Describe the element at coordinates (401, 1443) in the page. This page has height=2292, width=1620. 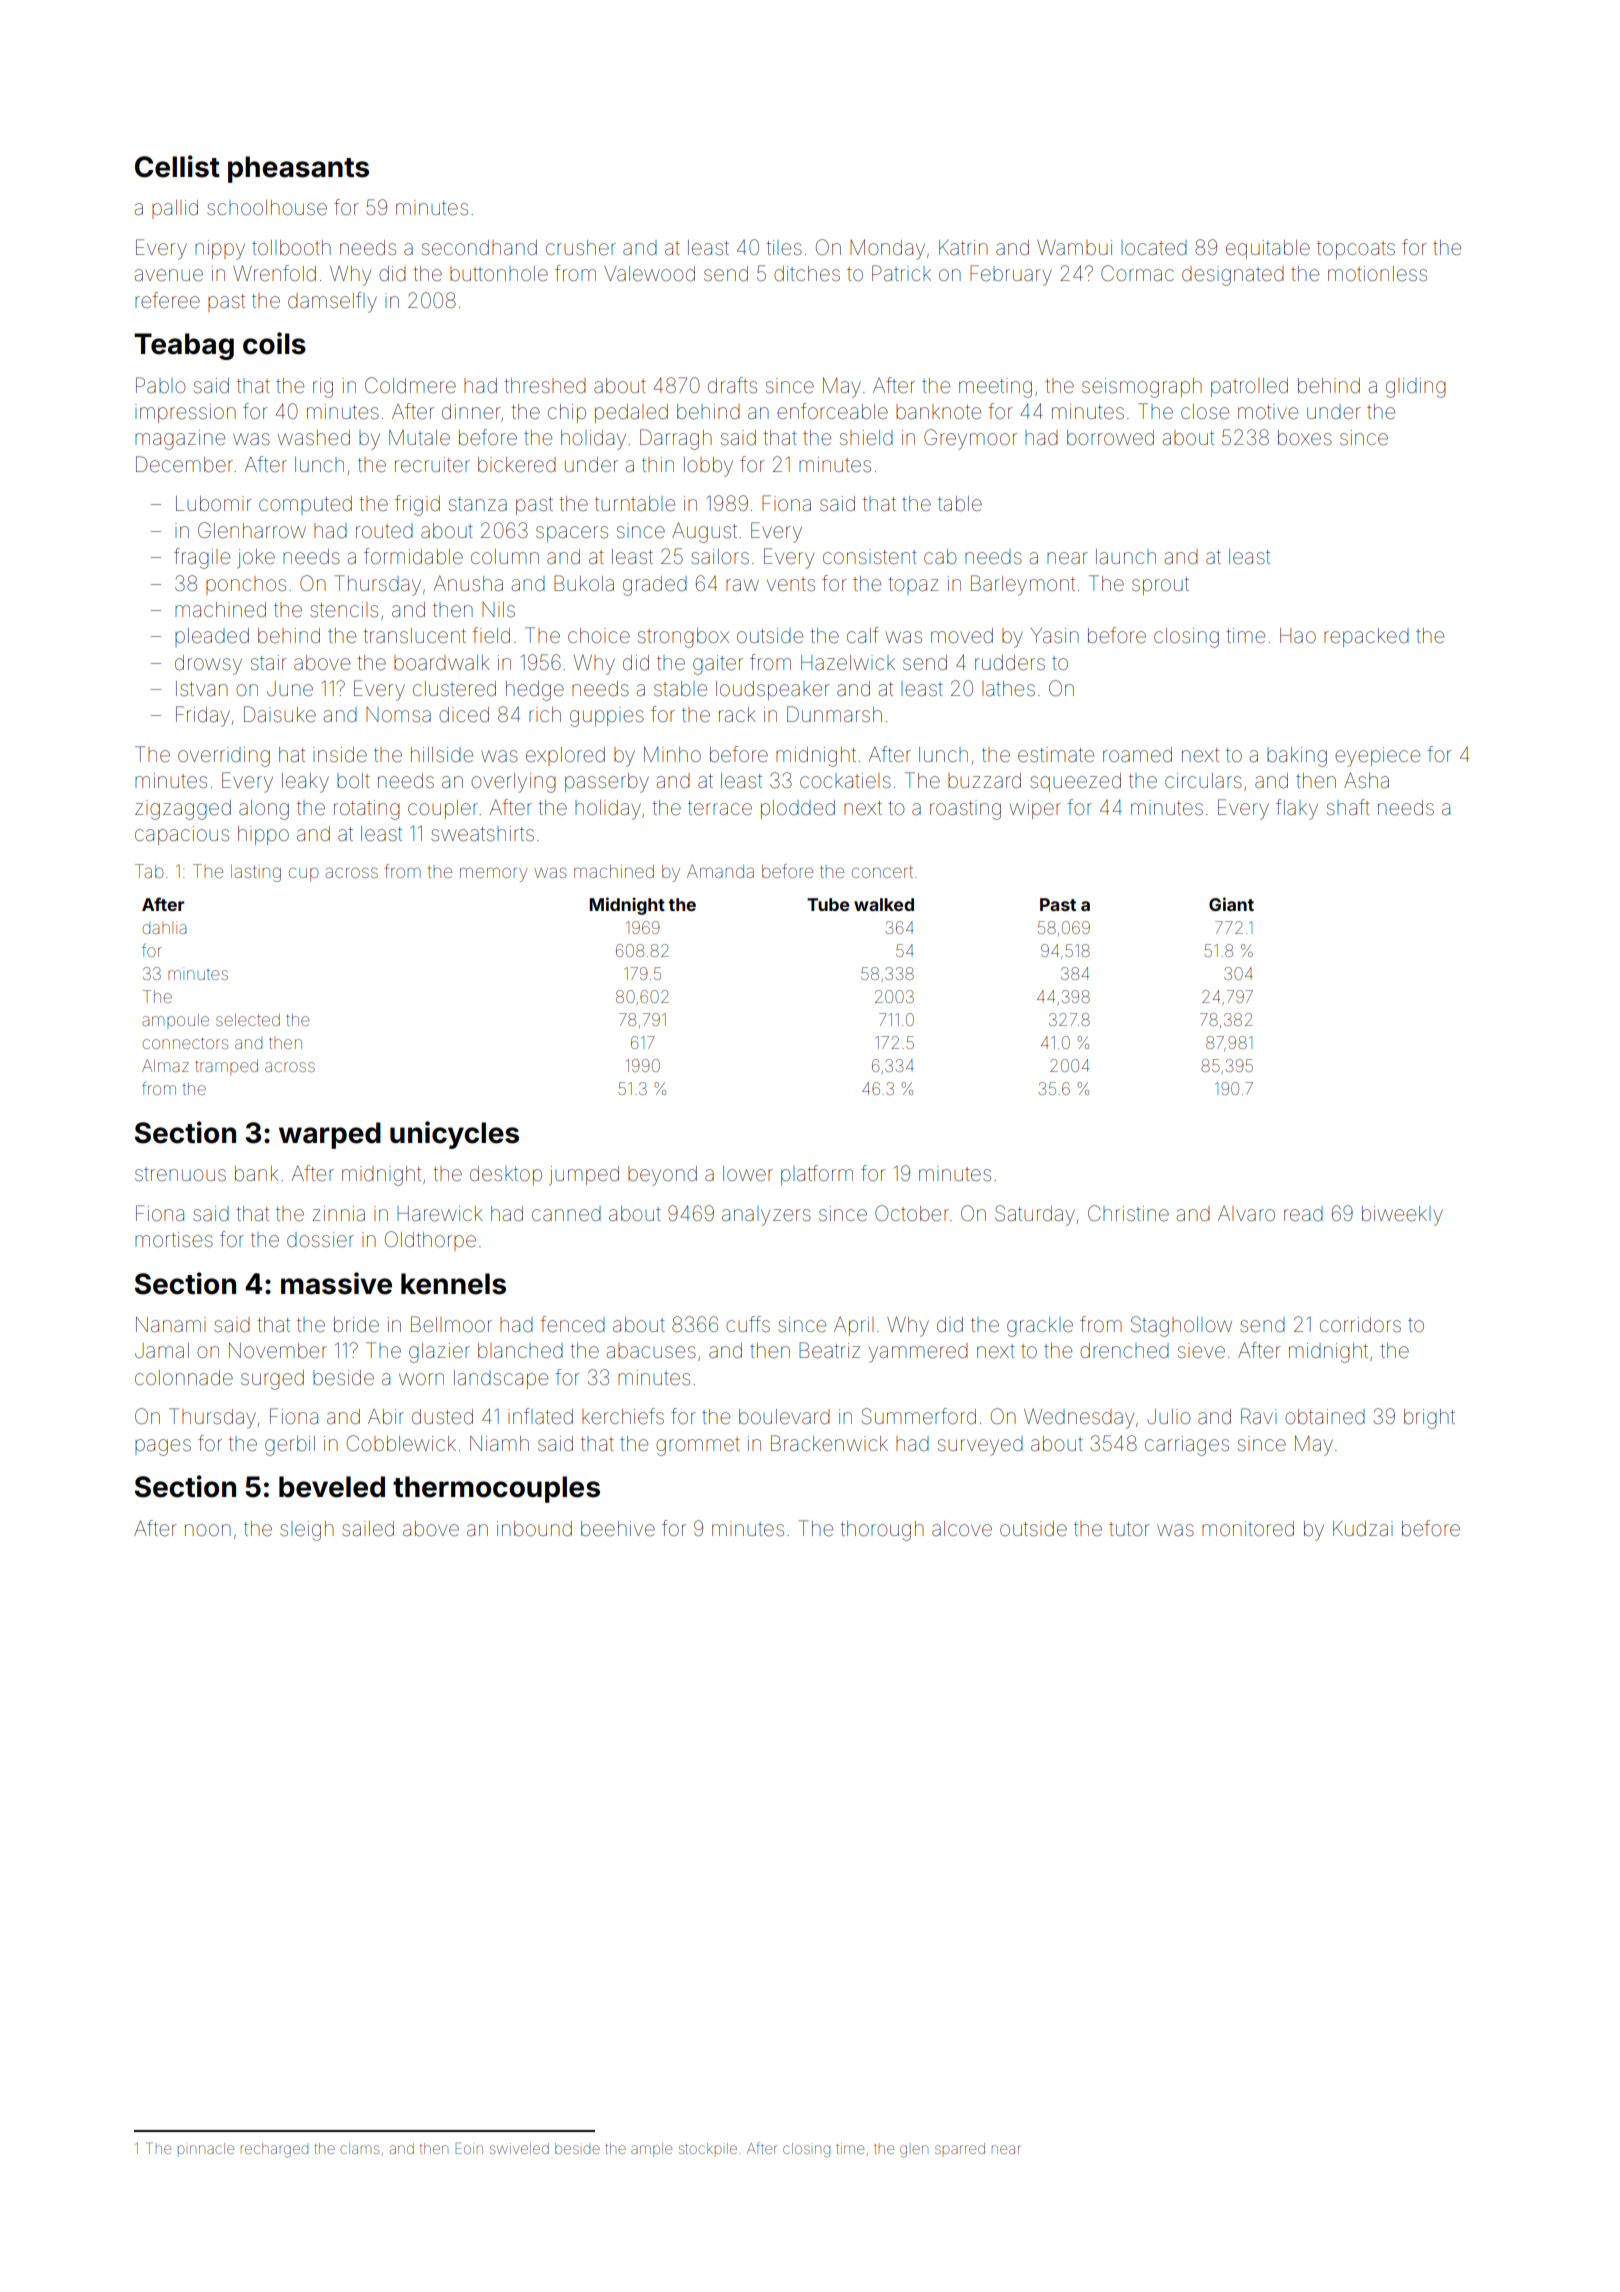
I see `Cobblewick` at that location.
